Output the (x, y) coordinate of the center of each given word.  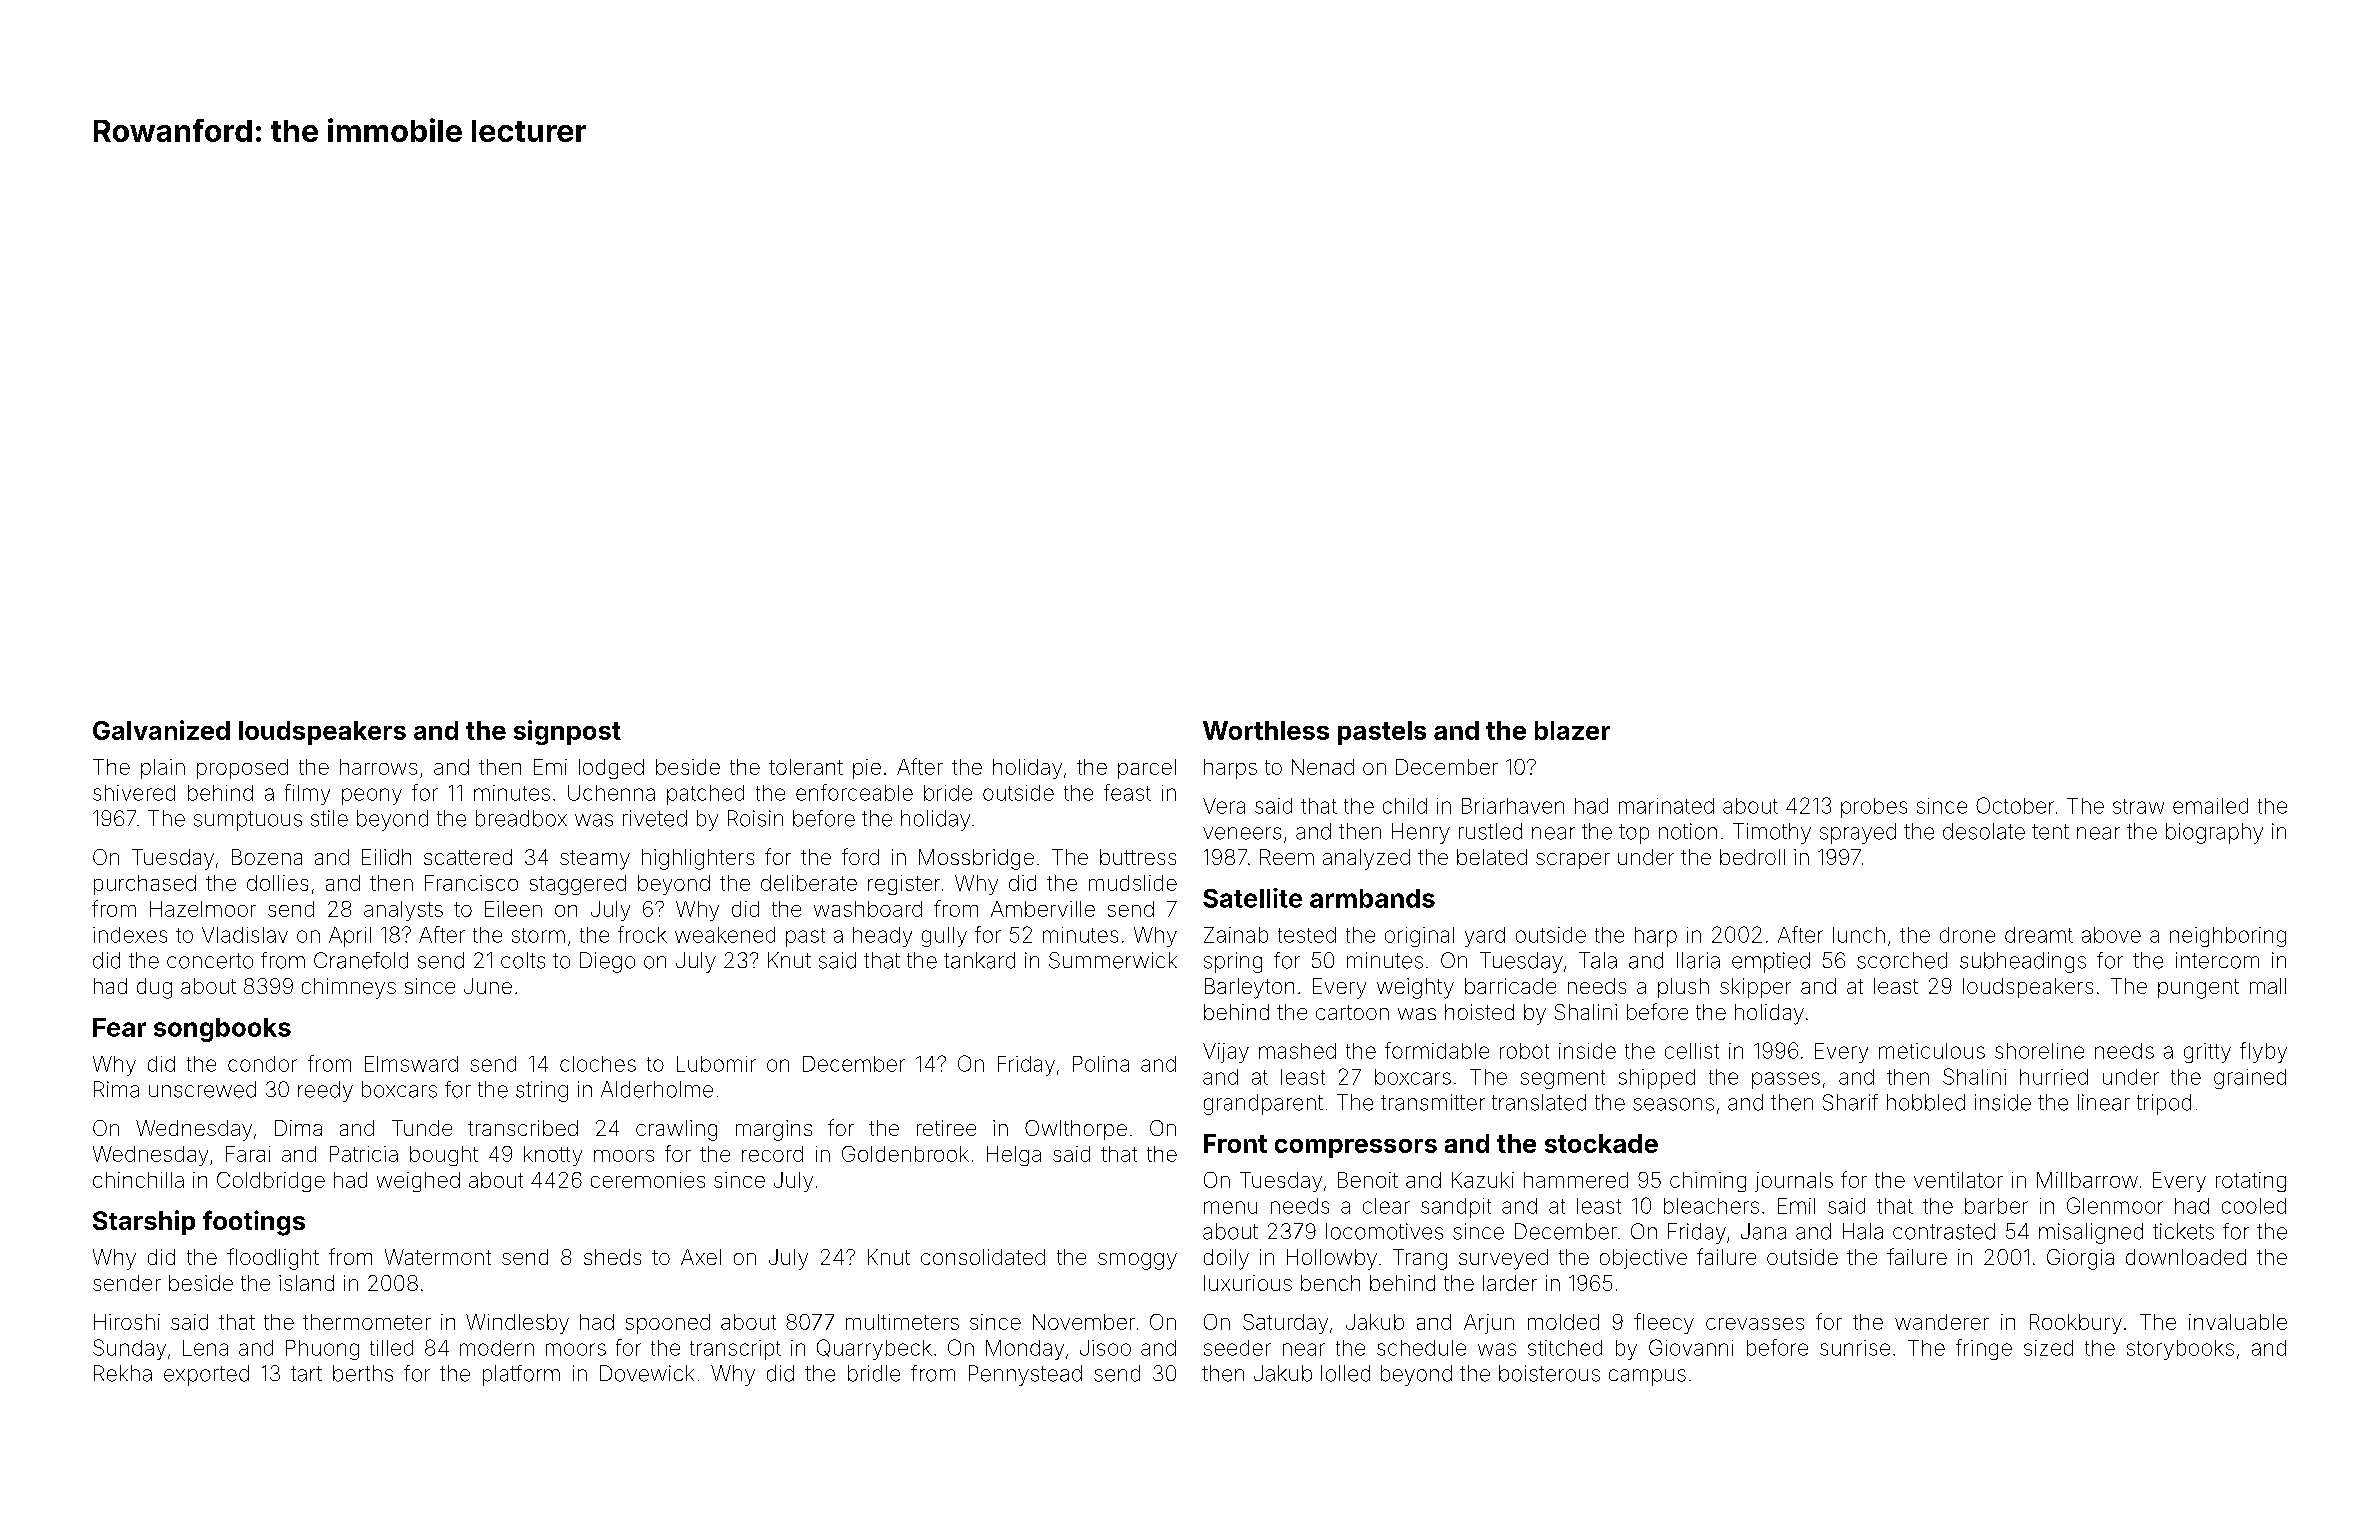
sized (2048, 1348)
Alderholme (657, 1089)
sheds (612, 1257)
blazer (1572, 730)
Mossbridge (976, 859)
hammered (1576, 1180)
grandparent (1263, 1104)
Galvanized (161, 730)
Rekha (123, 1373)
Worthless (1266, 730)
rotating (2251, 1182)
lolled (1345, 1373)
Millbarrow (2087, 1180)
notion (1688, 831)
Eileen (513, 909)
